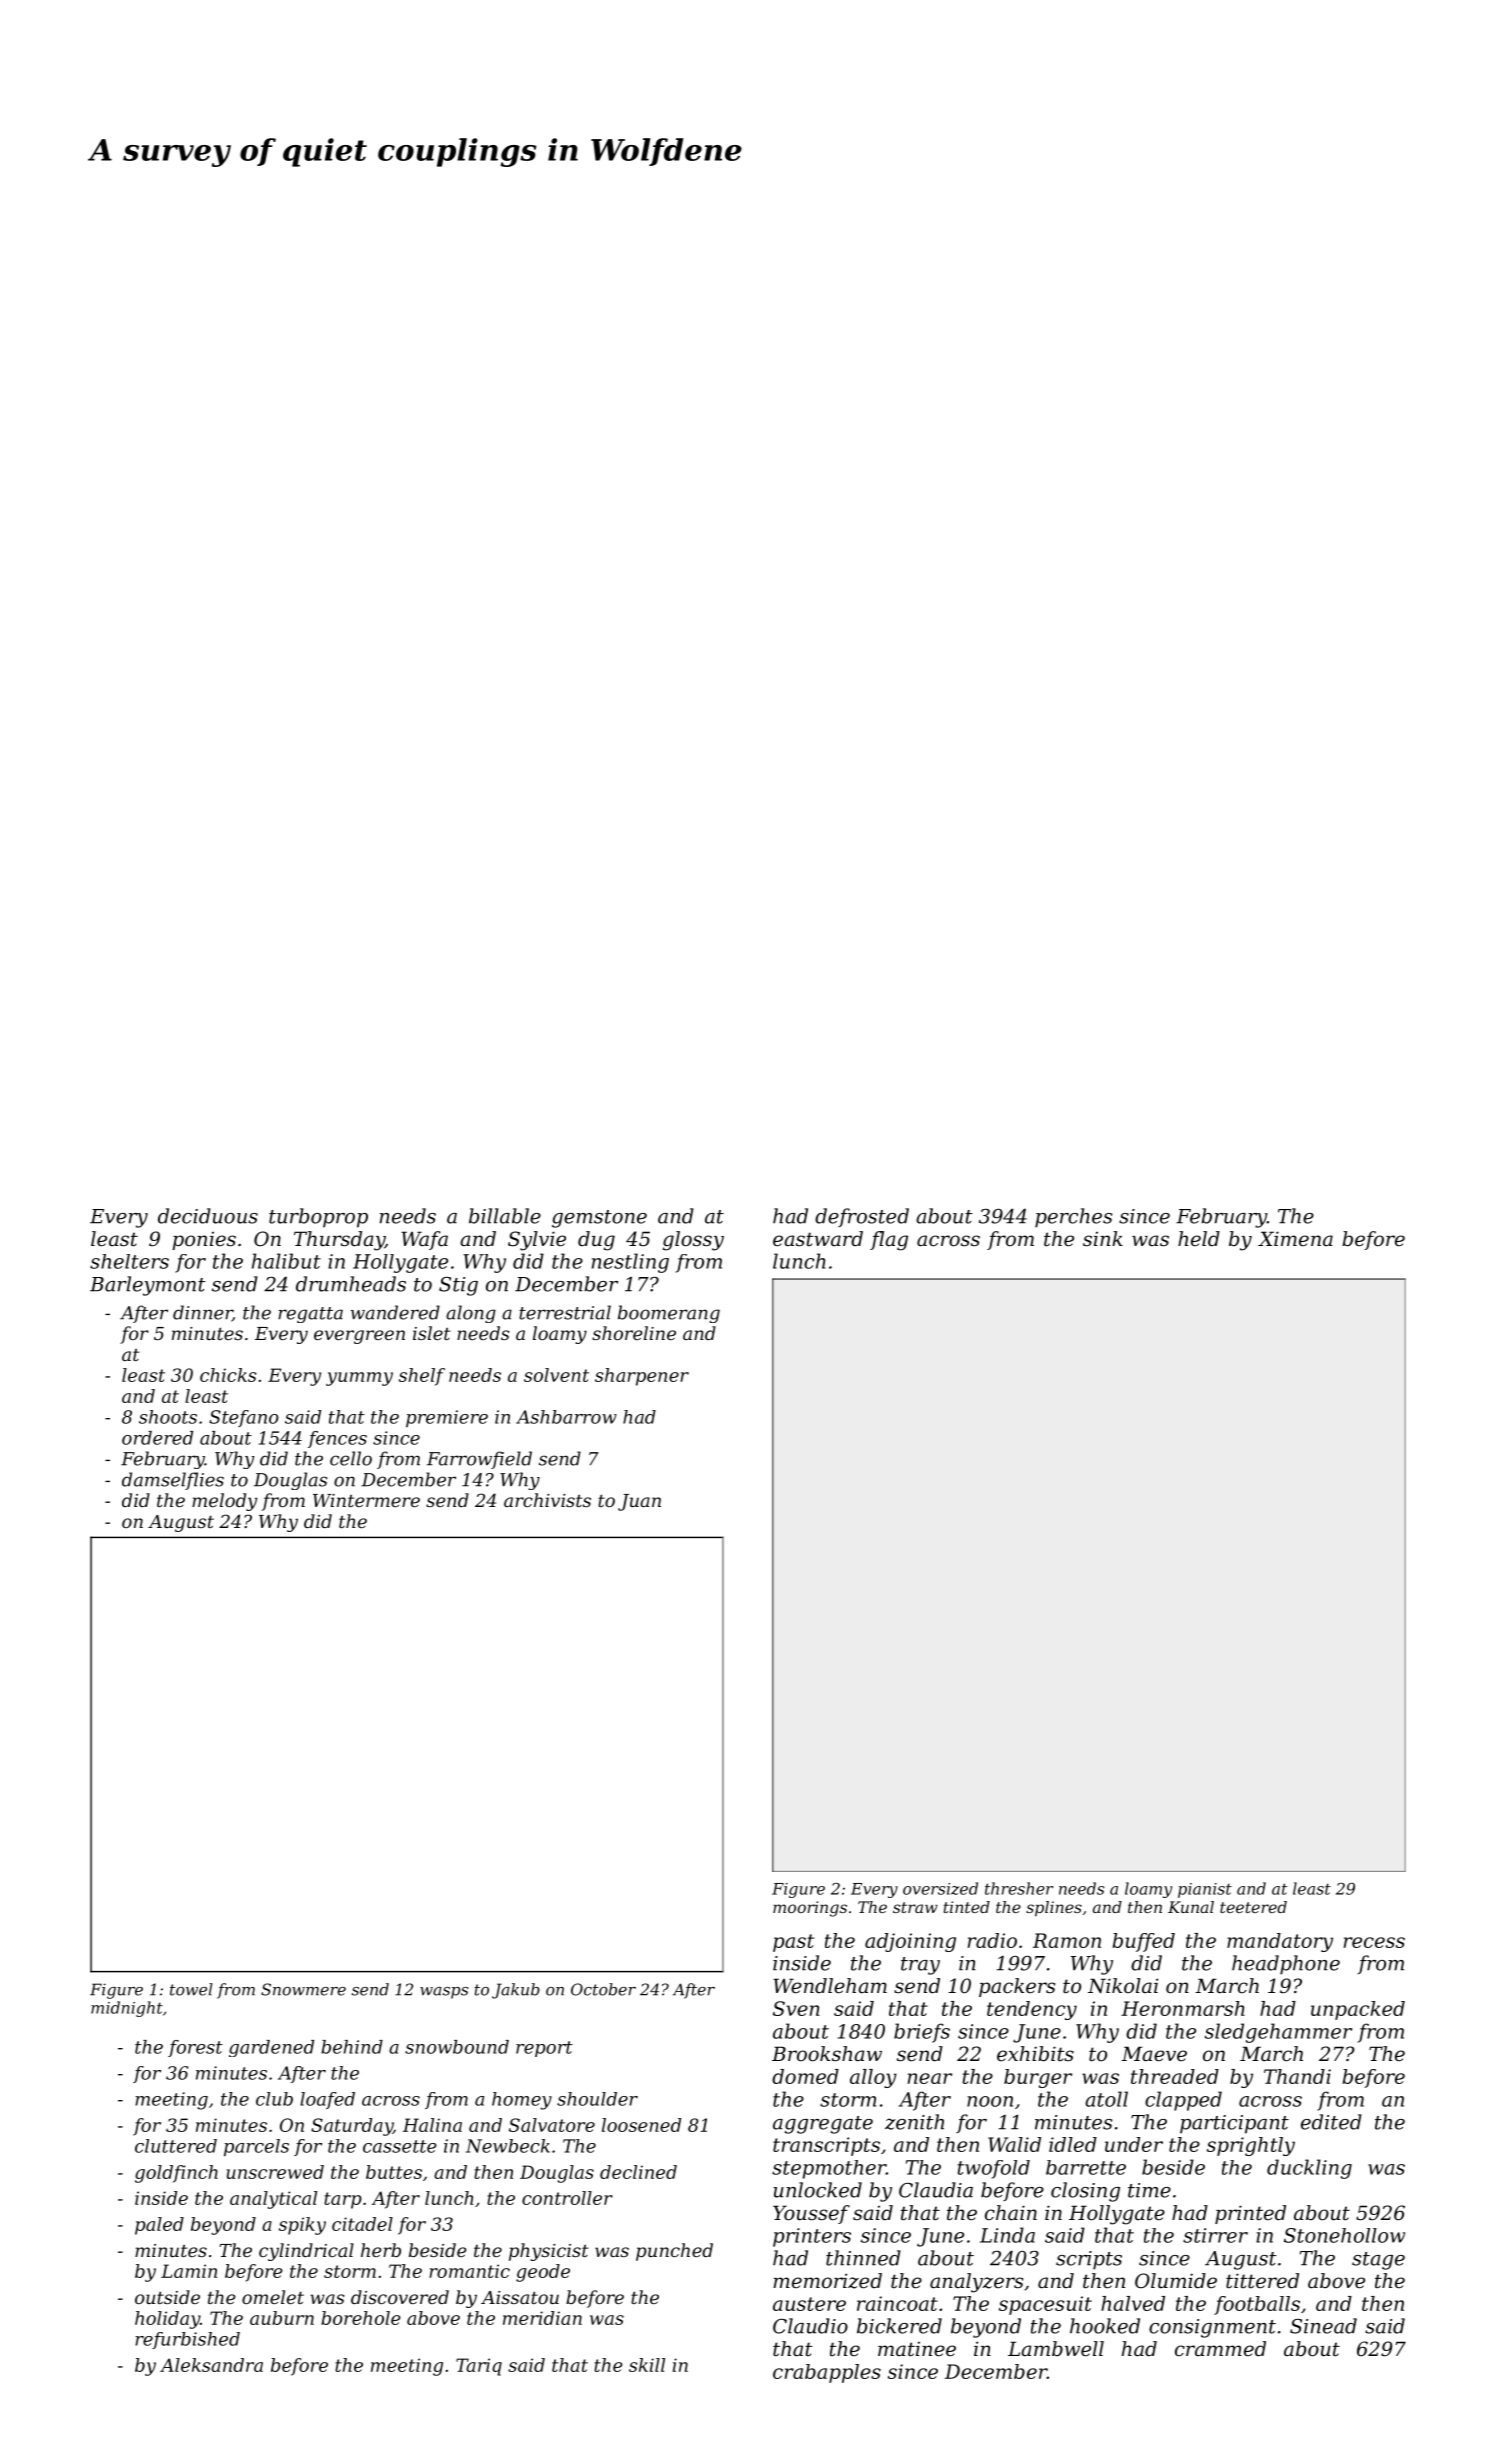  What do you see at coordinates (211, 2365) in the screenshot?
I see `Aleksandra` at bounding box center [211, 2365].
